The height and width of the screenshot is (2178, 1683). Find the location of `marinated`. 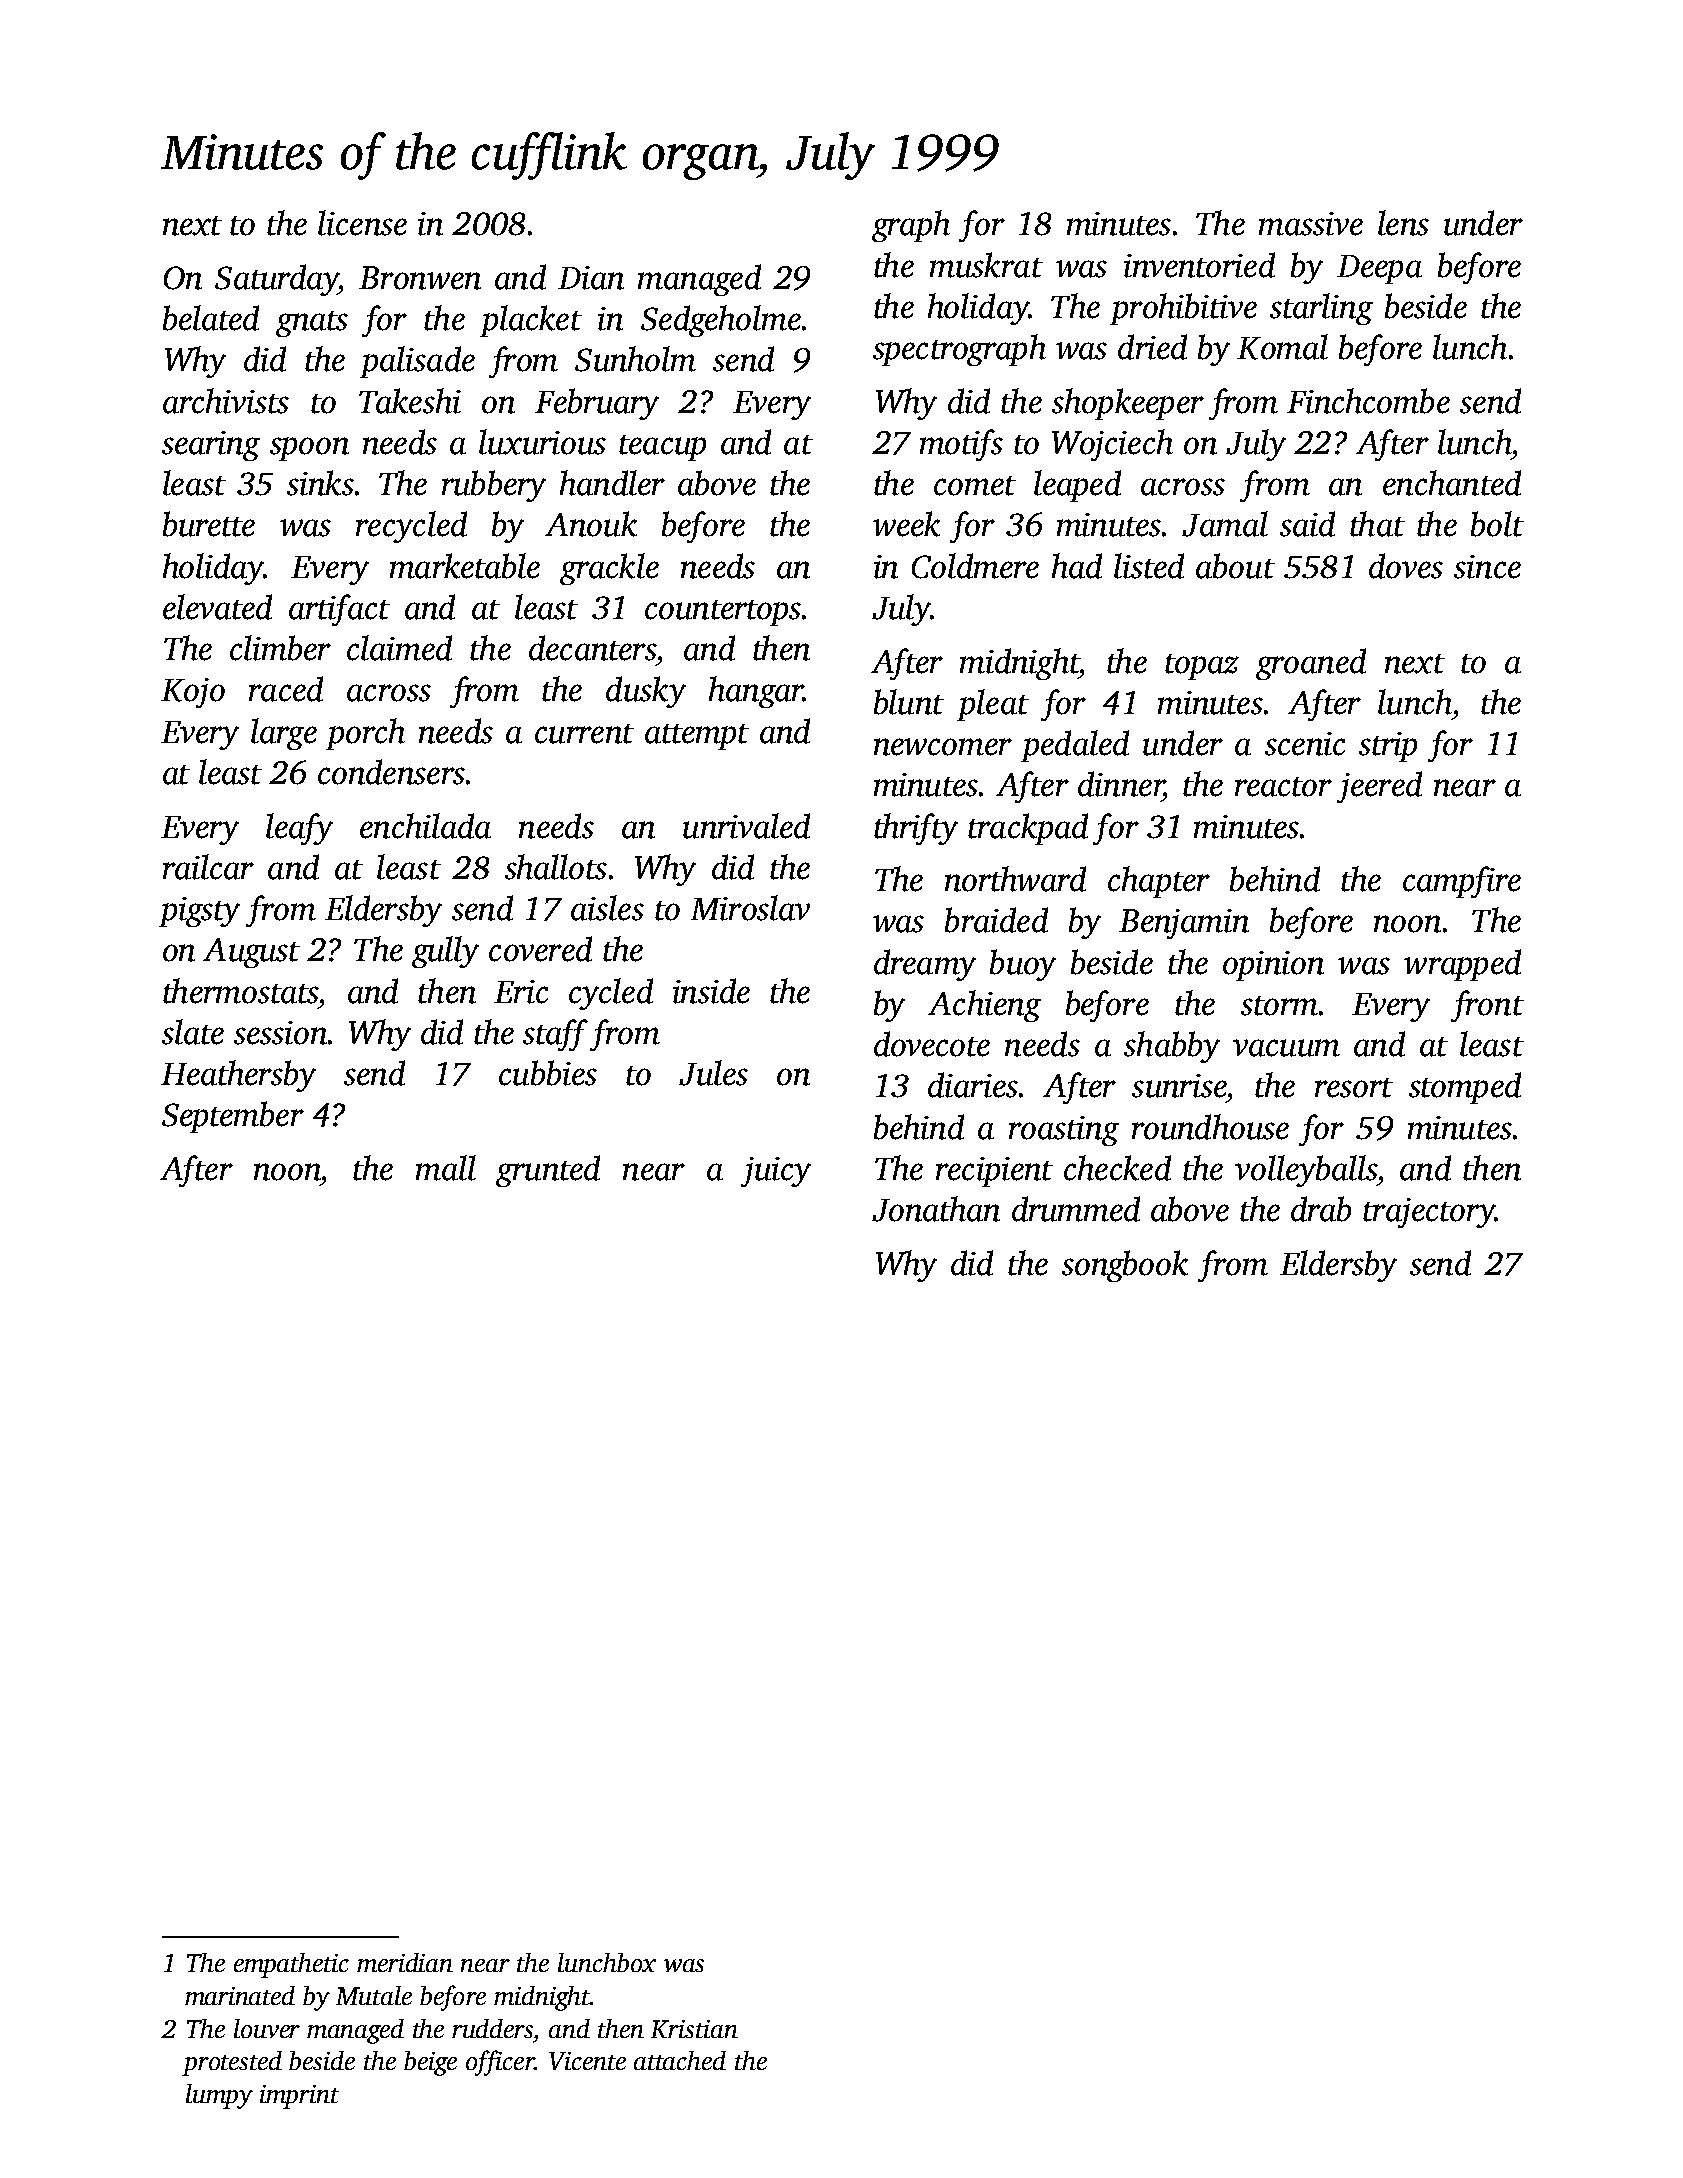

marinated is located at coordinates (240, 1995).
